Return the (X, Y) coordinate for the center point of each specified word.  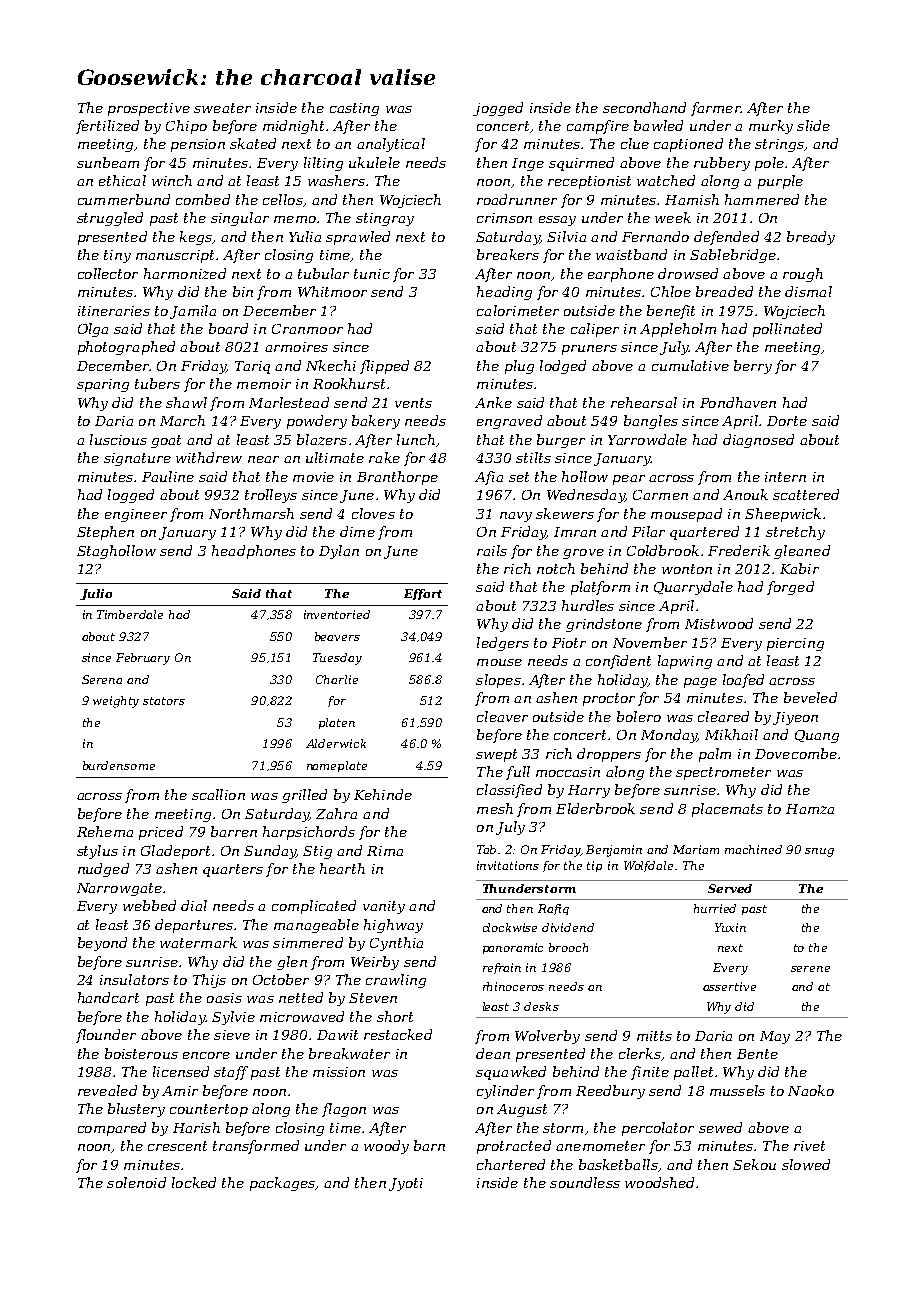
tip (594, 866)
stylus (97, 852)
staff (231, 1073)
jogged (498, 109)
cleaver (502, 716)
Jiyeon (795, 718)
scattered (806, 494)
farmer (715, 109)
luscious (118, 439)
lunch (416, 439)
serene (810, 969)
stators (164, 701)
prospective (149, 109)
